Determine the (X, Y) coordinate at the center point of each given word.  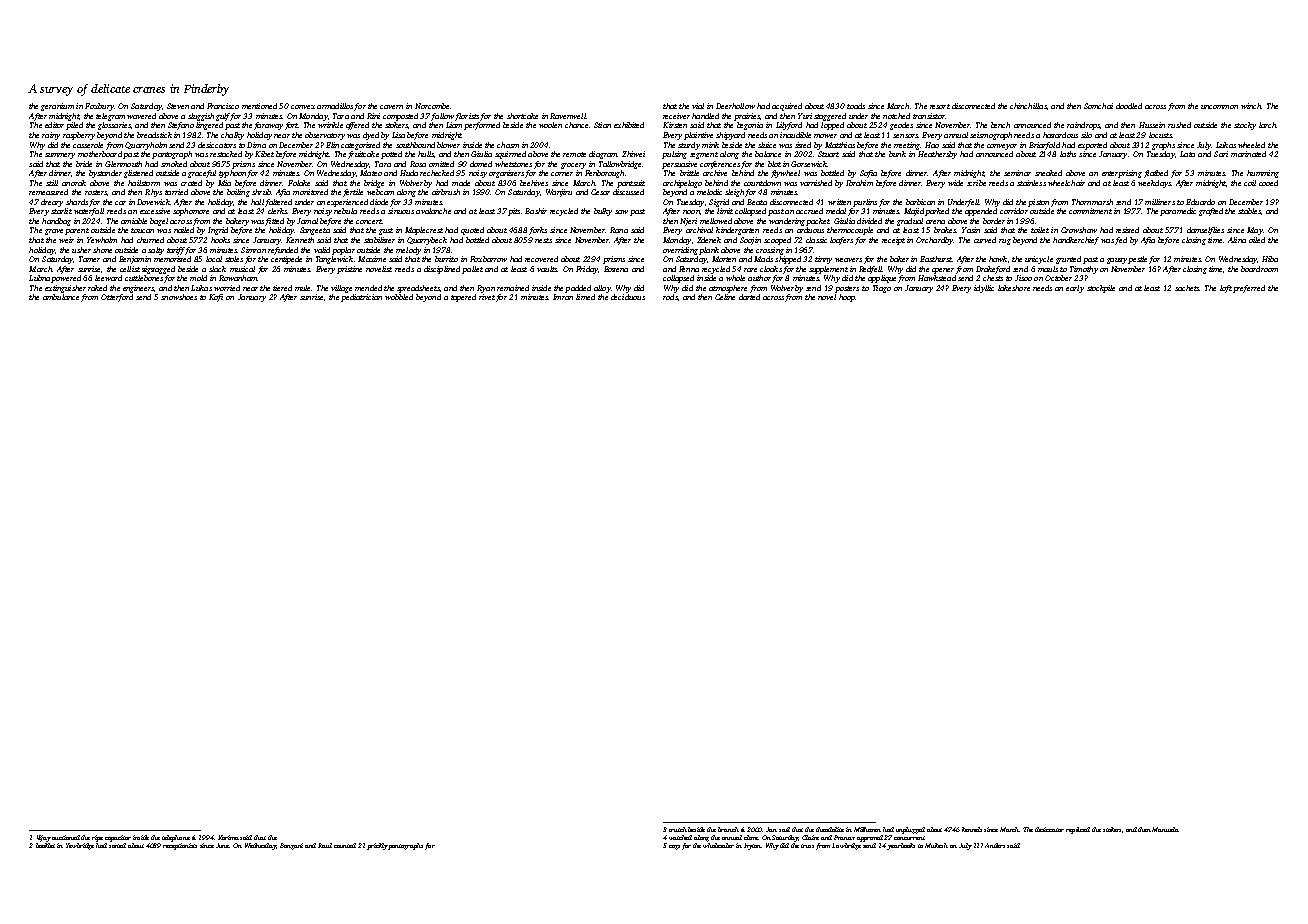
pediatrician (361, 298)
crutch (678, 829)
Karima (228, 837)
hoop (847, 298)
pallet (472, 270)
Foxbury (99, 107)
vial (698, 106)
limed (585, 297)
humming (1263, 174)
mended (368, 288)
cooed (1268, 183)
